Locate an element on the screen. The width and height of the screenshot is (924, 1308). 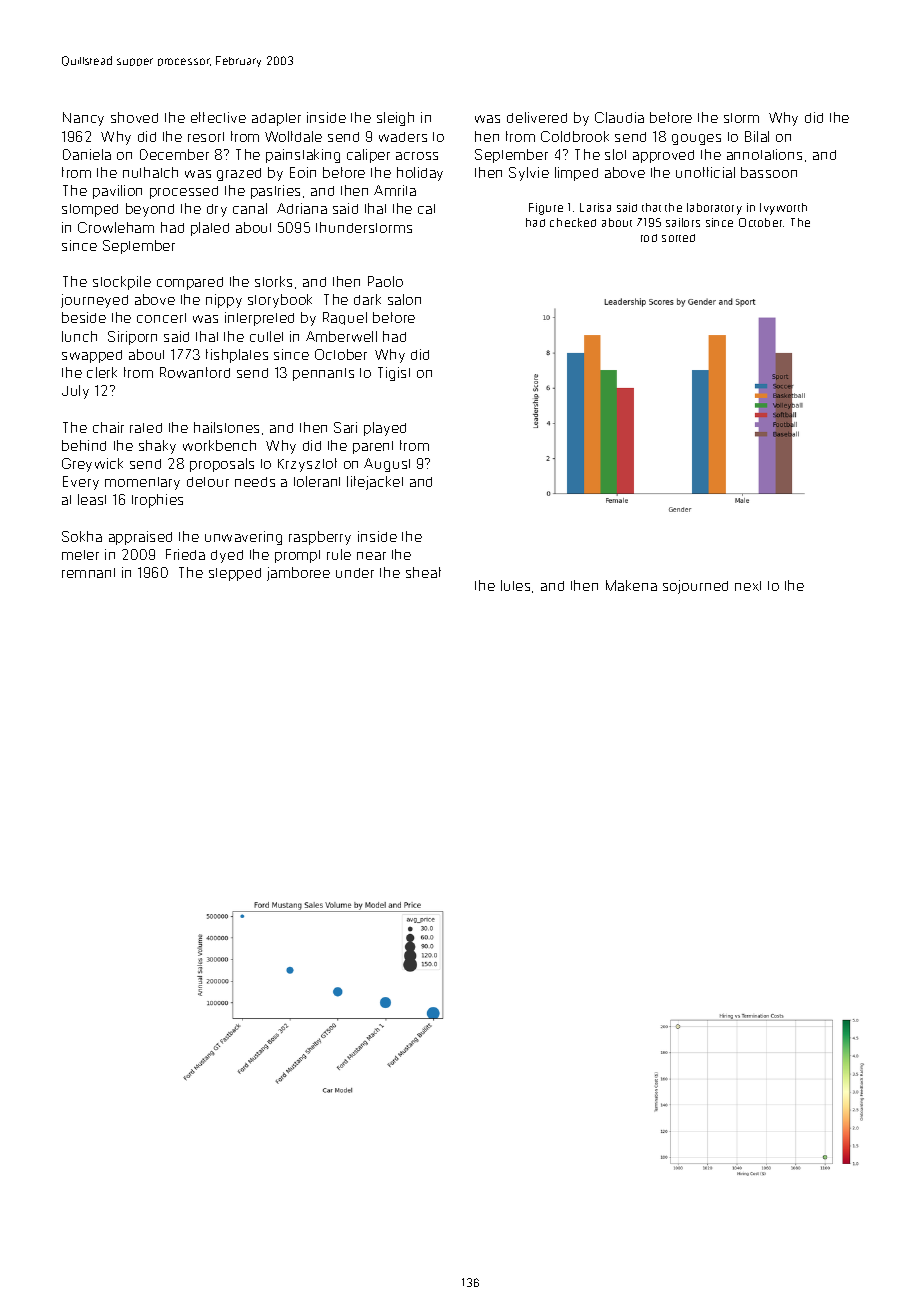
sorted is located at coordinates (678, 238).
